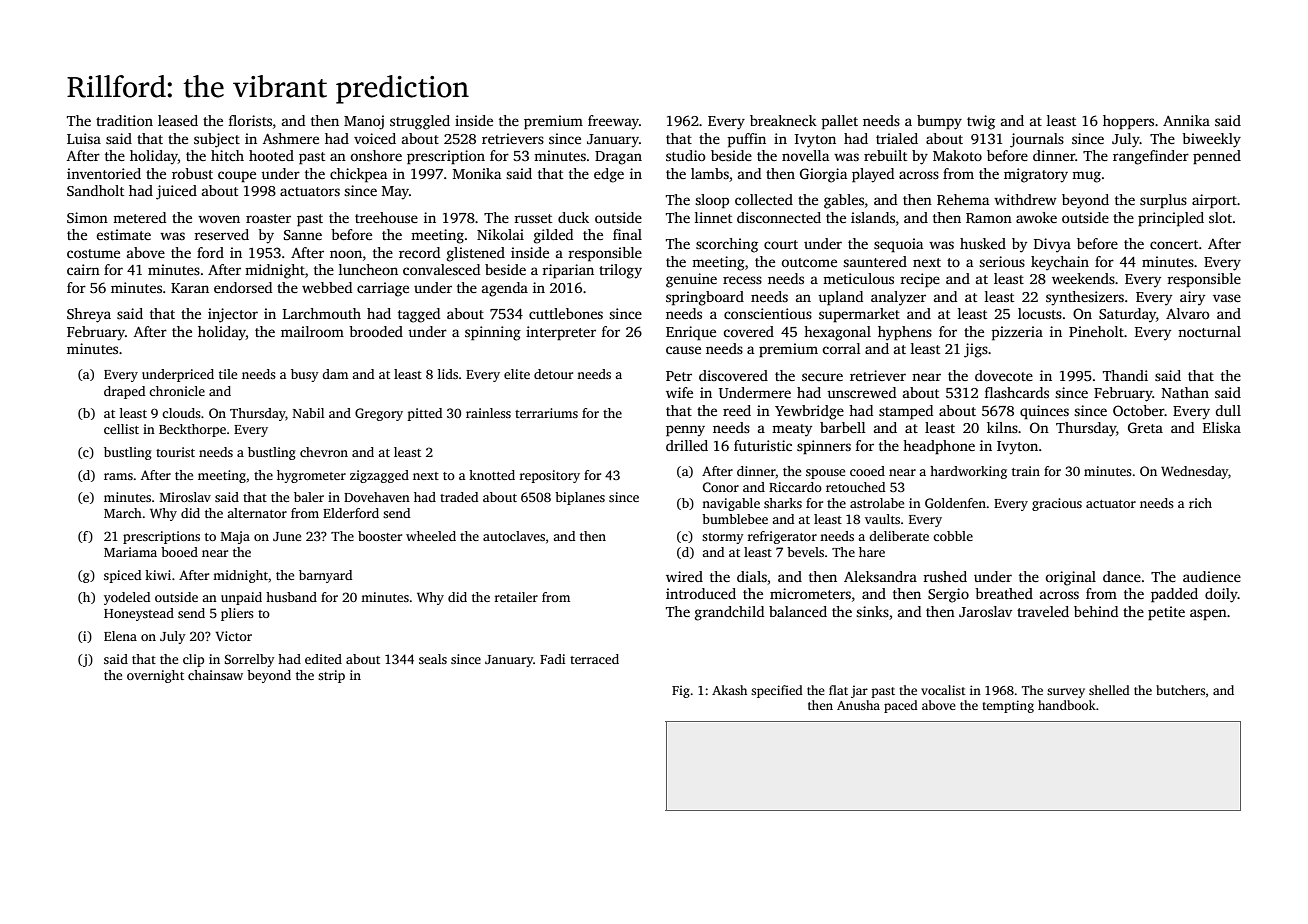 The height and width of the document is (924, 1308). Describe the element at coordinates (687, 445) in the document. I see `drilled` at that location.
